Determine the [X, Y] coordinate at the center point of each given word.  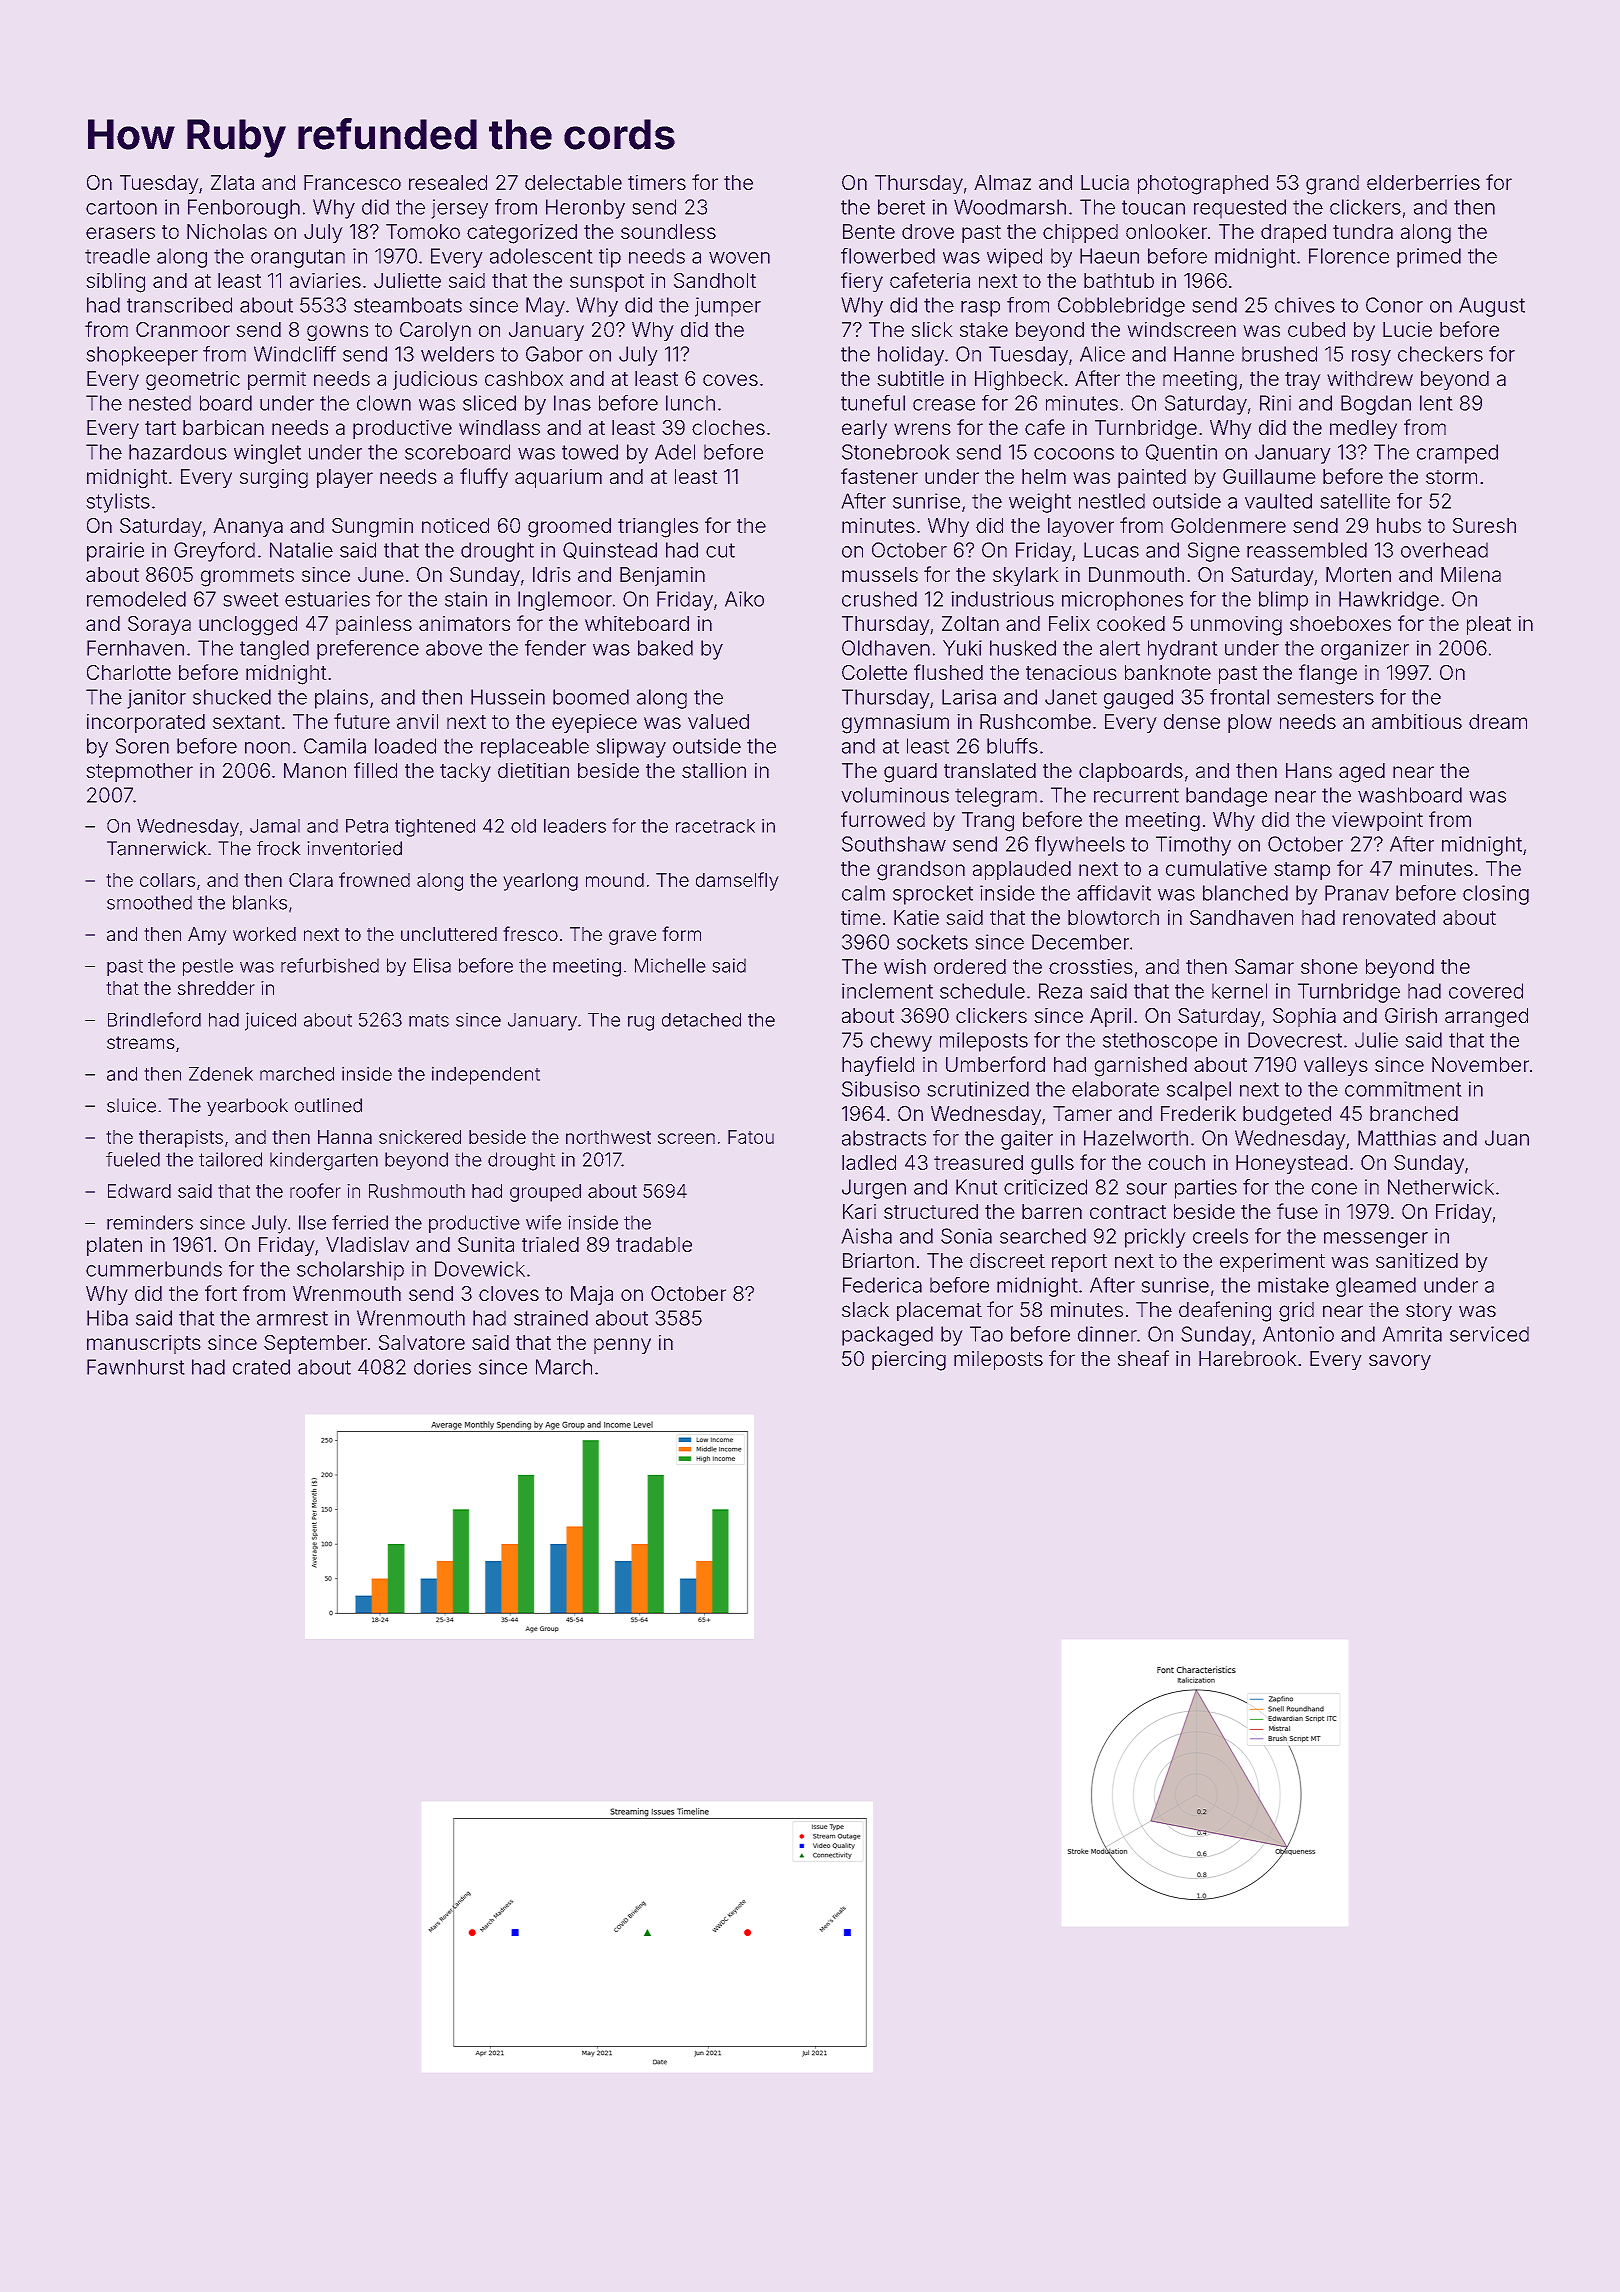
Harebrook [1248, 1359]
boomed [591, 697]
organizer [1365, 650]
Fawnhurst [136, 1367]
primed [1429, 258]
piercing [909, 1361]
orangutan [298, 258]
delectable [573, 182]
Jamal [275, 826]
